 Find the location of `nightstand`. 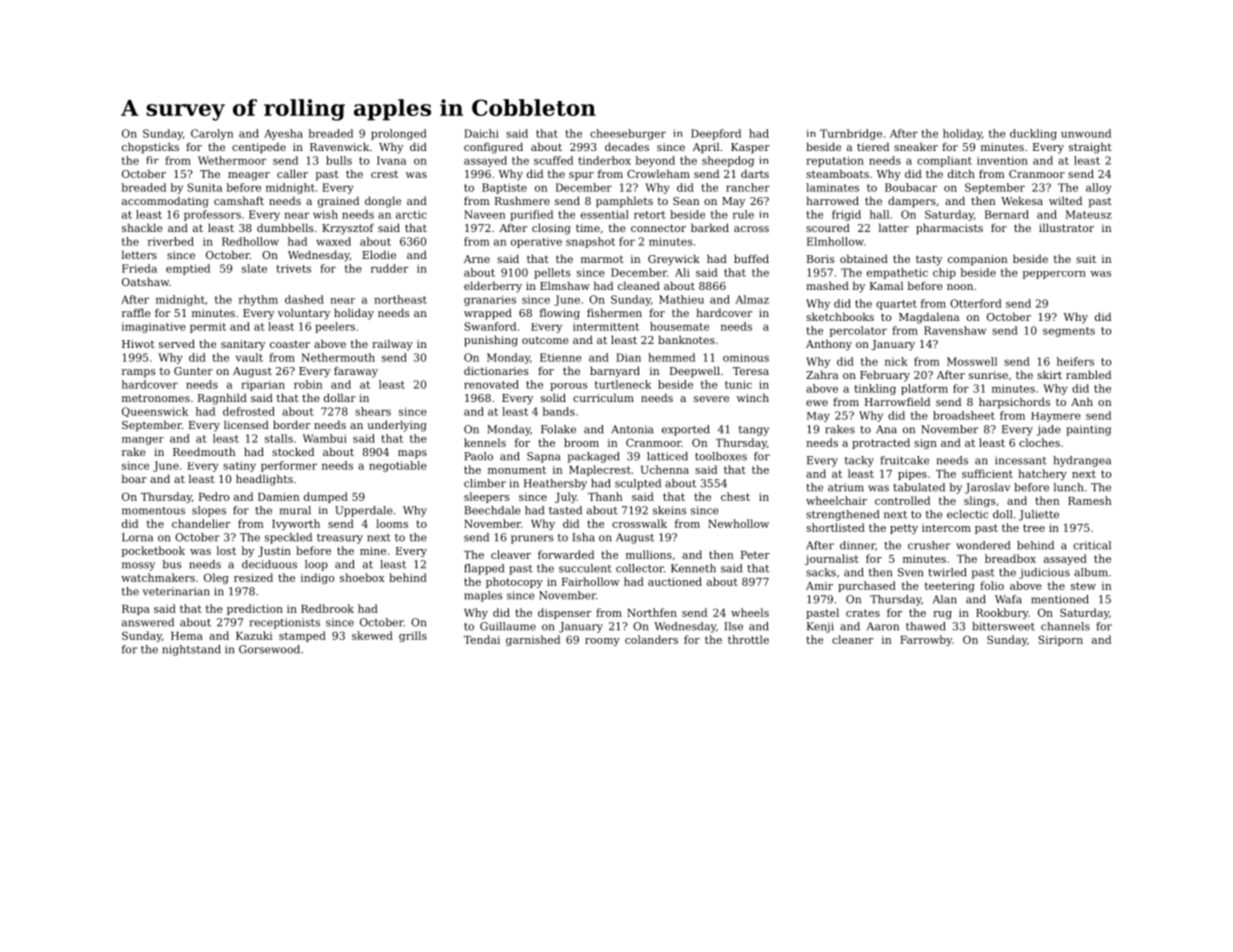

nightstand is located at coordinates (191, 650).
